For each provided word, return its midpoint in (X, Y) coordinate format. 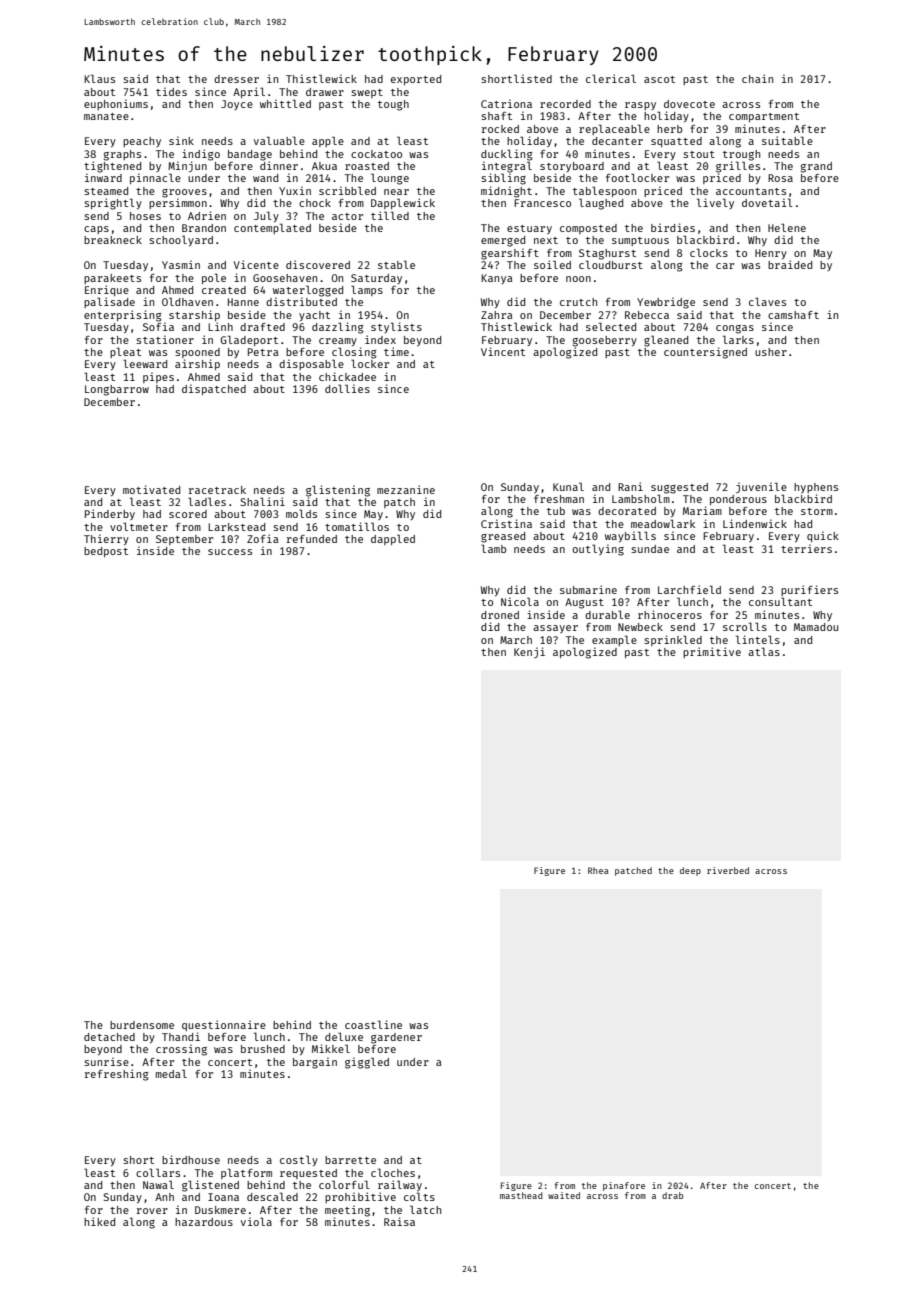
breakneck (113, 240)
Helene (787, 227)
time (396, 351)
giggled (367, 1063)
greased (503, 537)
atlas (764, 651)
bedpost (106, 552)
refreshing (116, 1075)
